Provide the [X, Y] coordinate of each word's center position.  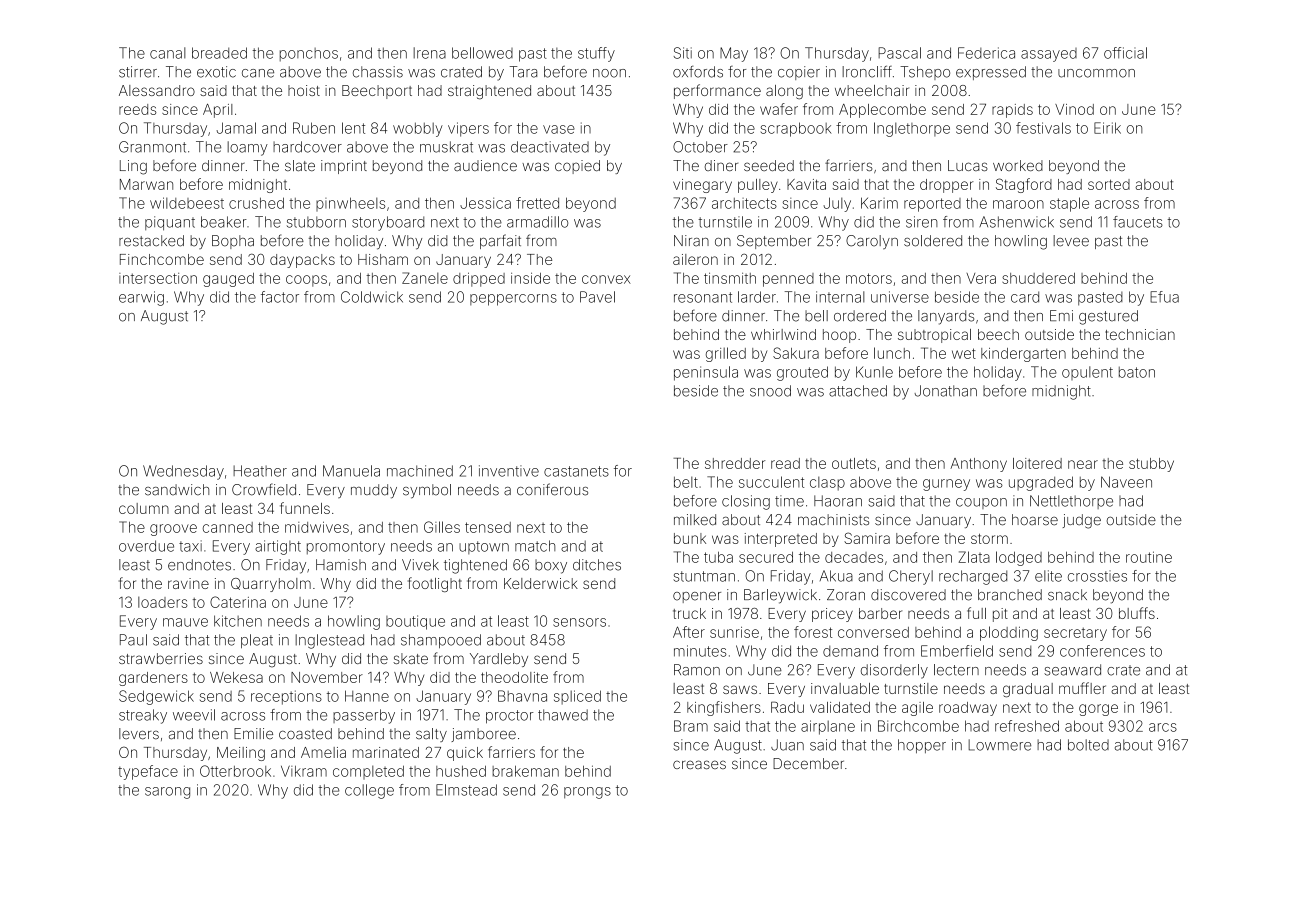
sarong [167, 793]
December [808, 763]
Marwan [146, 184]
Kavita [806, 184]
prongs [587, 793]
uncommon [1096, 73]
